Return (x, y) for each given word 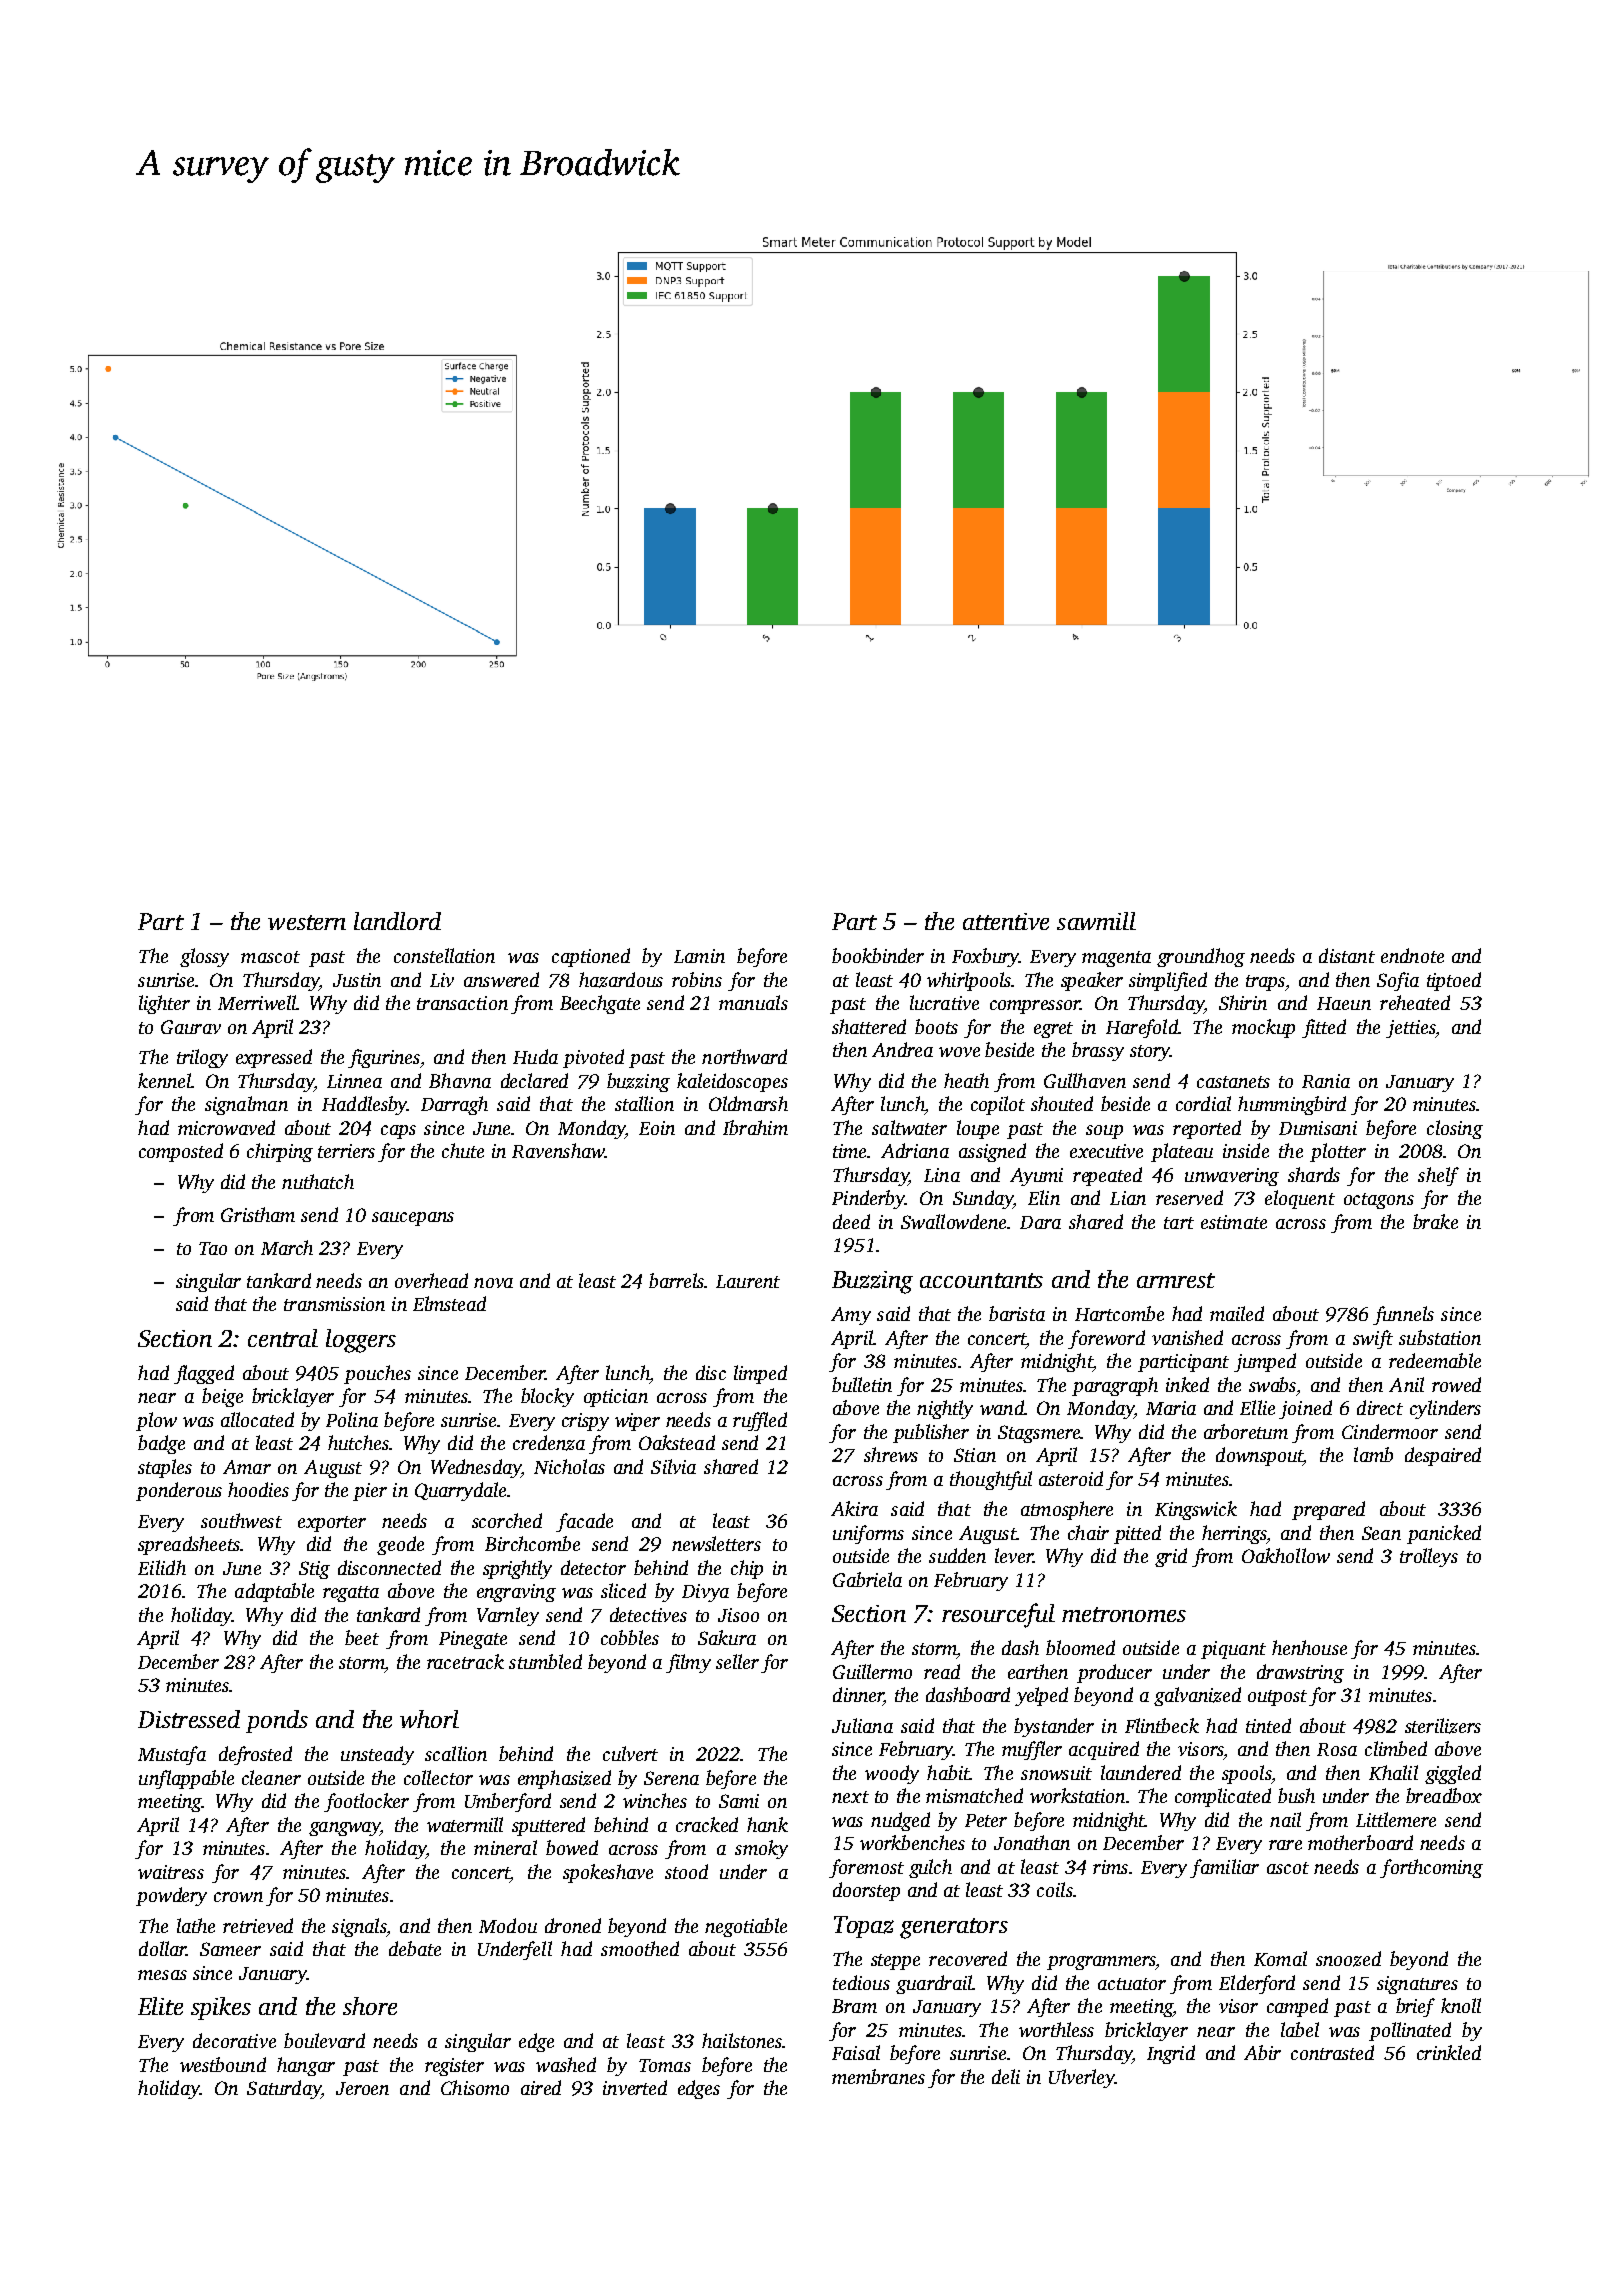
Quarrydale (460, 1491)
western (307, 922)
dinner (858, 1696)
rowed (1456, 1384)
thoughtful (991, 1480)
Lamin (699, 956)
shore (370, 2006)
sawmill (1096, 921)
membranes (878, 2076)
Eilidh (162, 1567)
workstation (1077, 1795)
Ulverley (1082, 2078)
